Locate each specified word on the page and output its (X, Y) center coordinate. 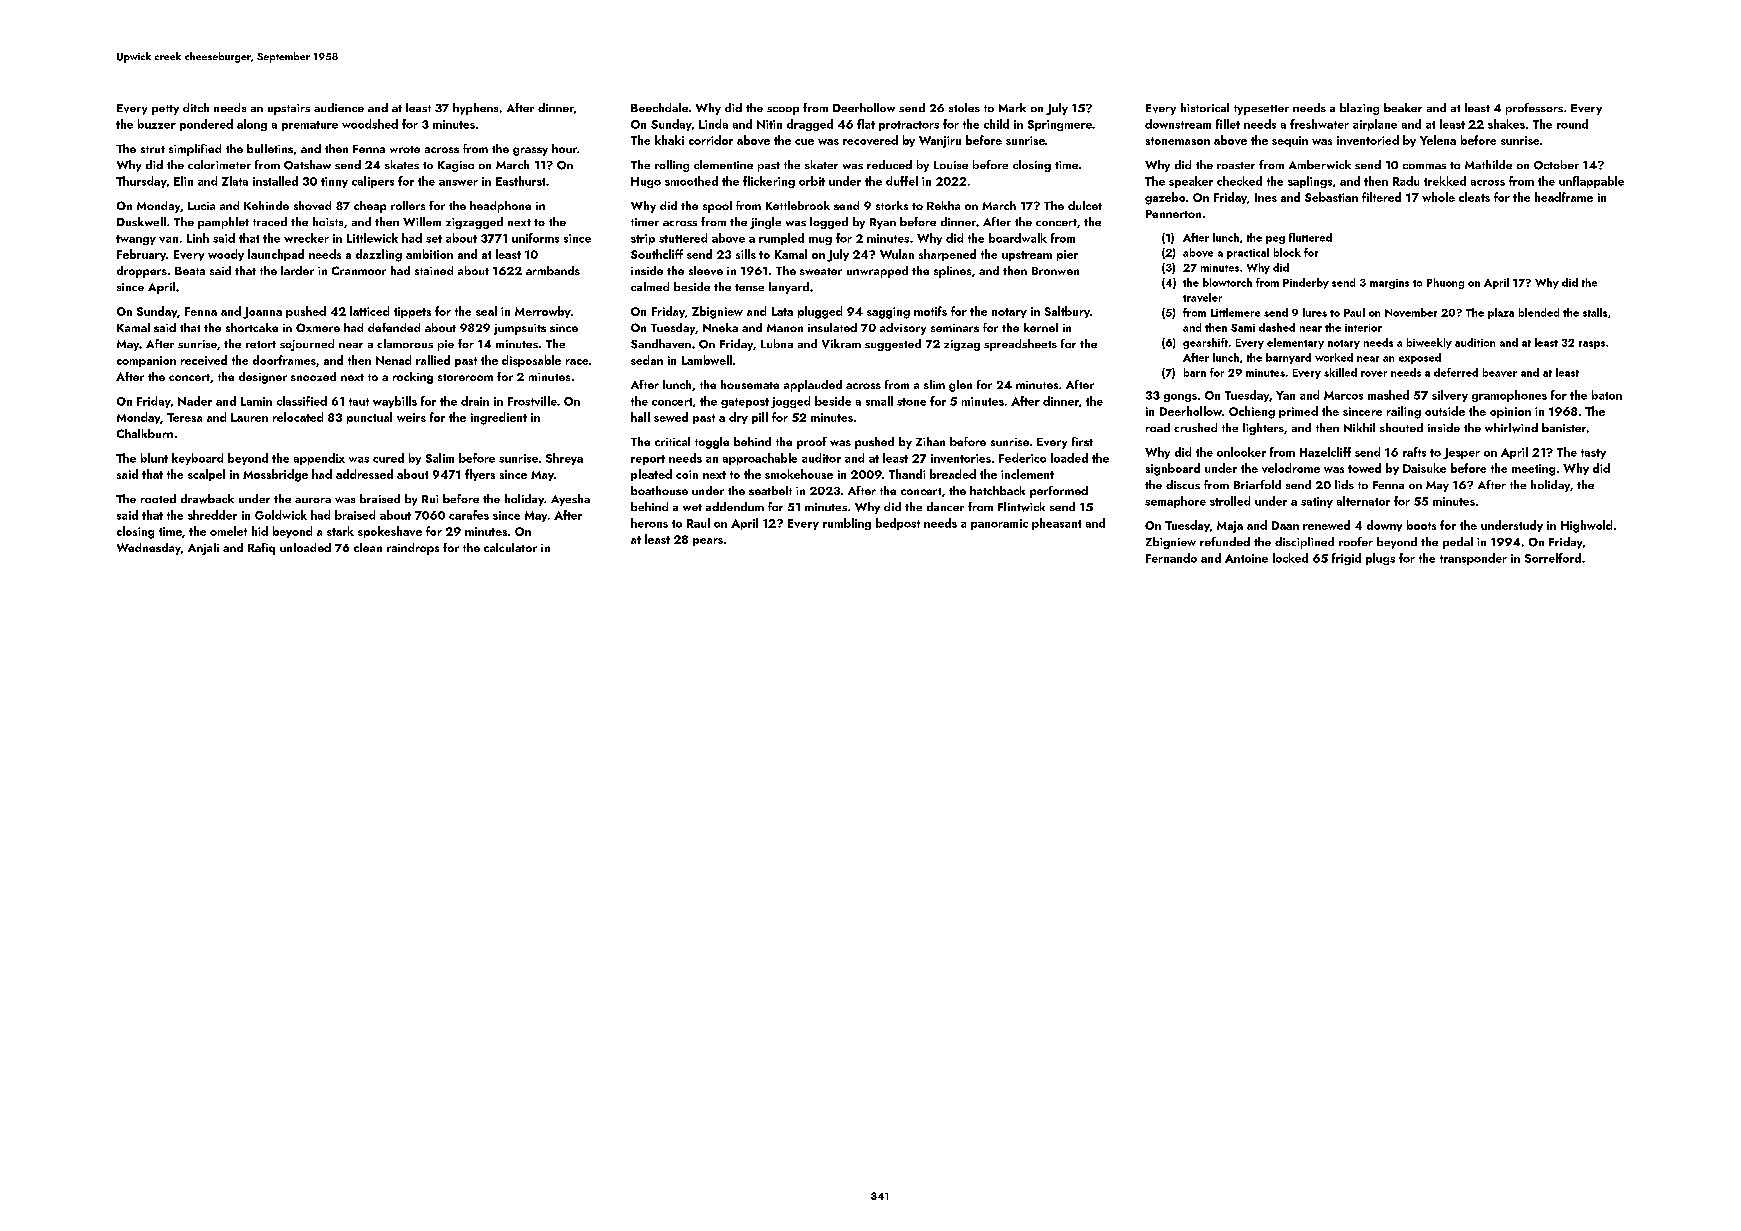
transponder (1473, 559)
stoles (964, 107)
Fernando (1171, 558)
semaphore (1175, 502)
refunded (1225, 541)
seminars (955, 328)
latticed (369, 311)
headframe (1564, 197)
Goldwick (281, 515)
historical (1205, 107)
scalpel (206, 475)
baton (1607, 395)
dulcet (1085, 205)
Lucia (201, 206)
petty (165, 110)
